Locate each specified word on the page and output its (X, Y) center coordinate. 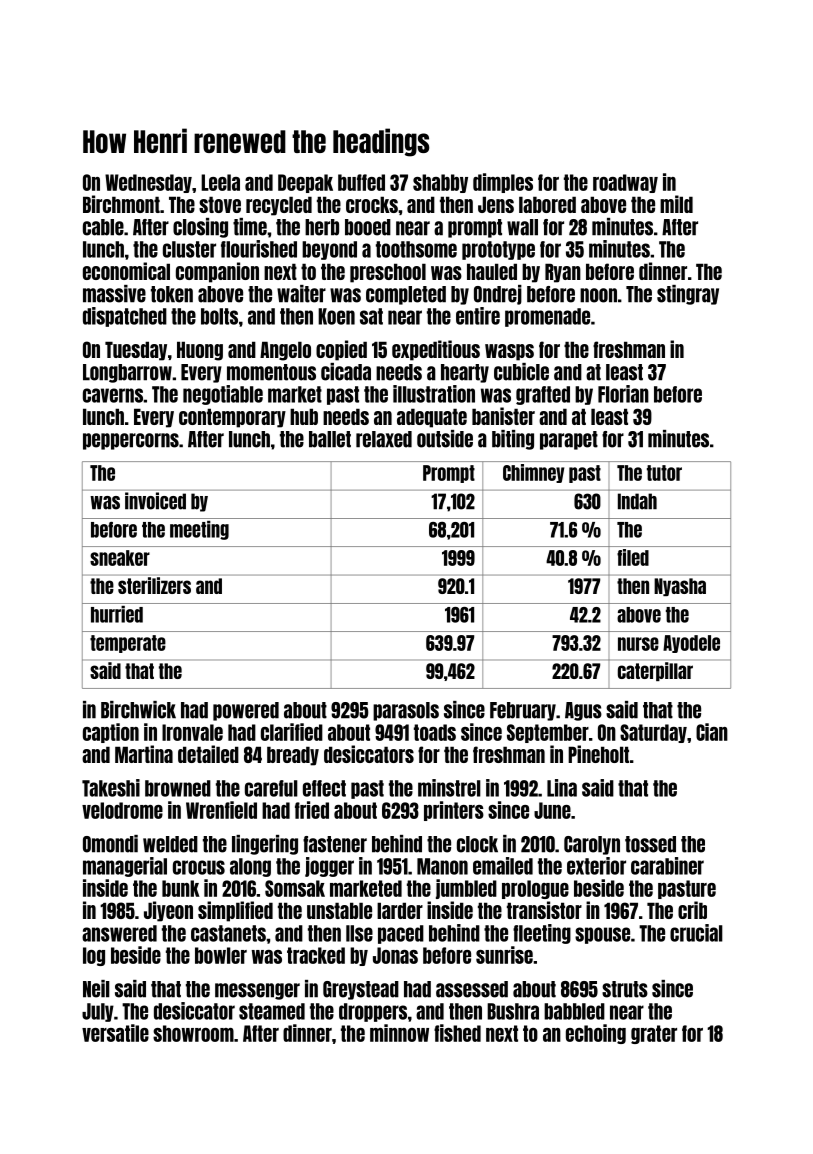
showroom (193, 1033)
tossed (650, 844)
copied (341, 350)
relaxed (384, 439)
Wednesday (148, 183)
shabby (440, 183)
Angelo (285, 351)
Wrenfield (221, 810)
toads (435, 732)
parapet (569, 440)
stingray (688, 295)
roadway (625, 183)
